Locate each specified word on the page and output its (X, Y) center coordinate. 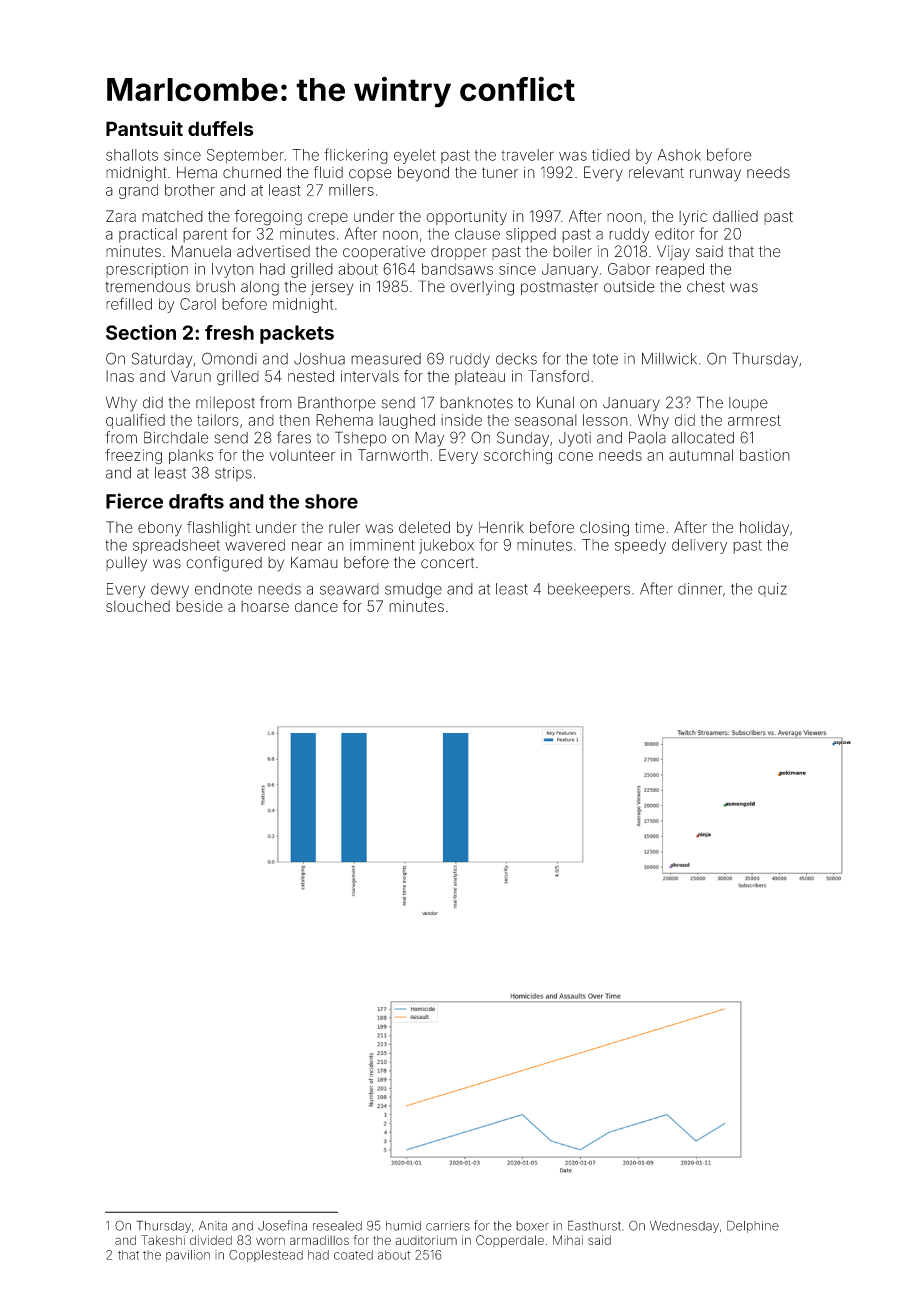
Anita (213, 1226)
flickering (356, 156)
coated (353, 1255)
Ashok (679, 155)
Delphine (753, 1226)
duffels (221, 128)
